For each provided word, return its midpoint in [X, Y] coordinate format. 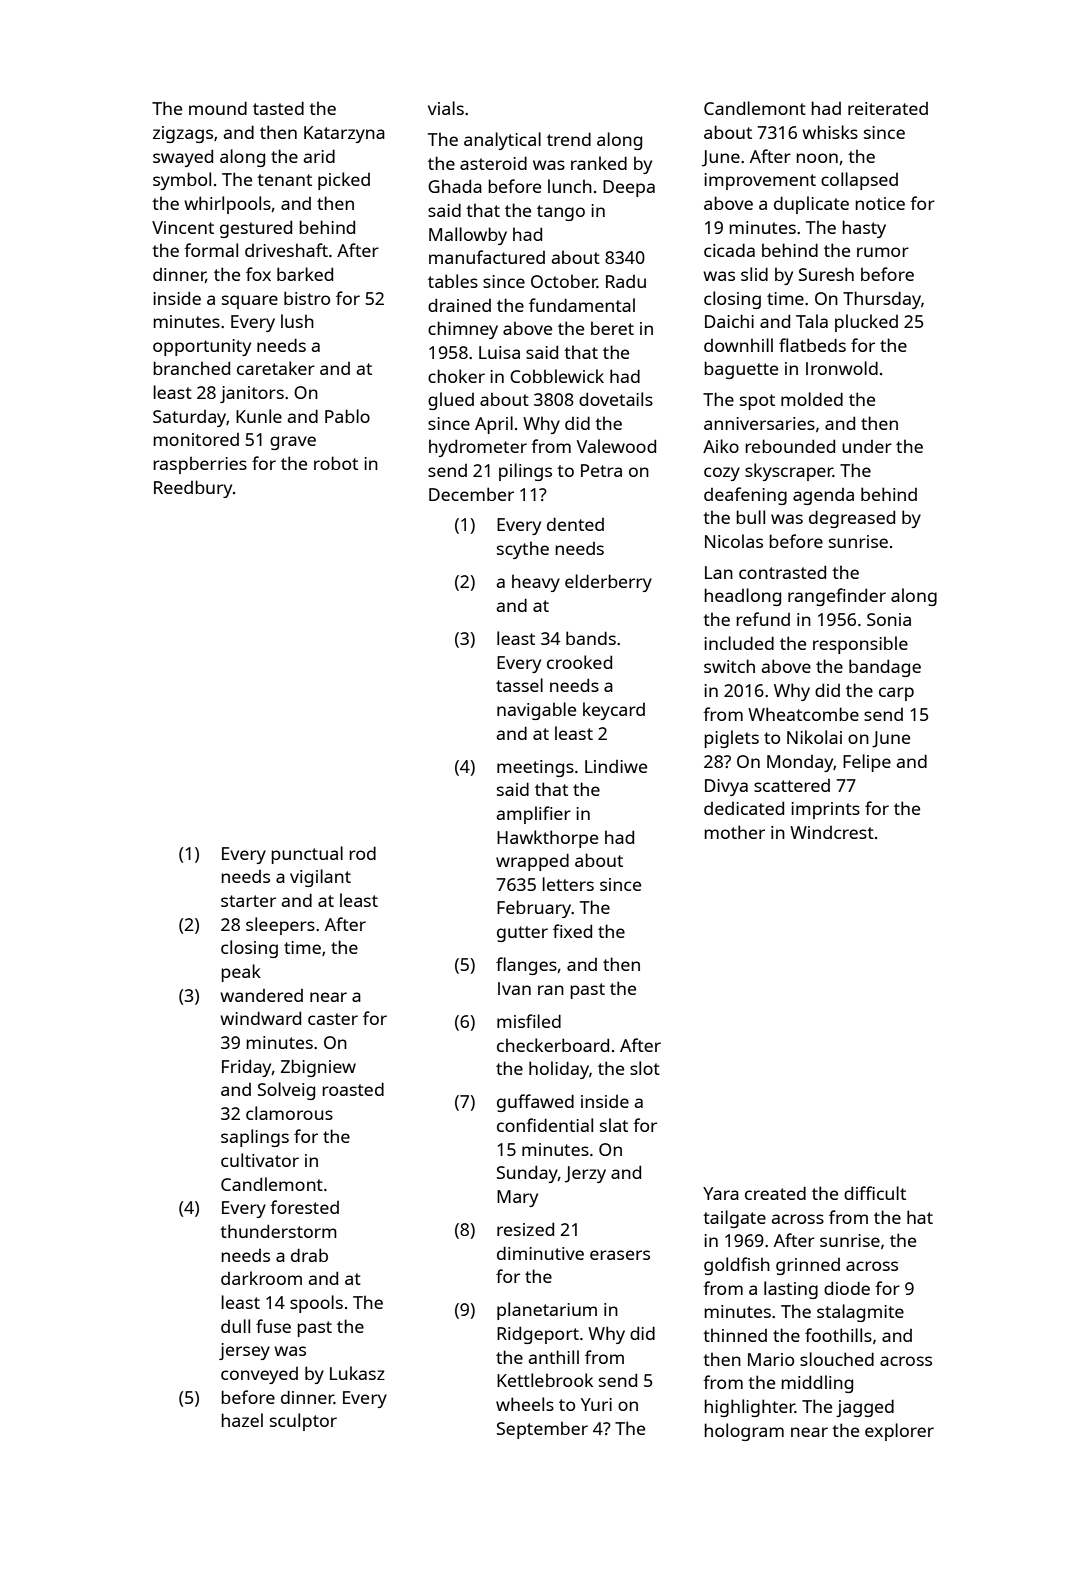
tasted [278, 108]
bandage [885, 668]
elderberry [608, 583]
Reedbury [193, 489]
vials [446, 108]
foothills [838, 1335]
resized [525, 1229]
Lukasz [357, 1373]
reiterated [888, 108]
